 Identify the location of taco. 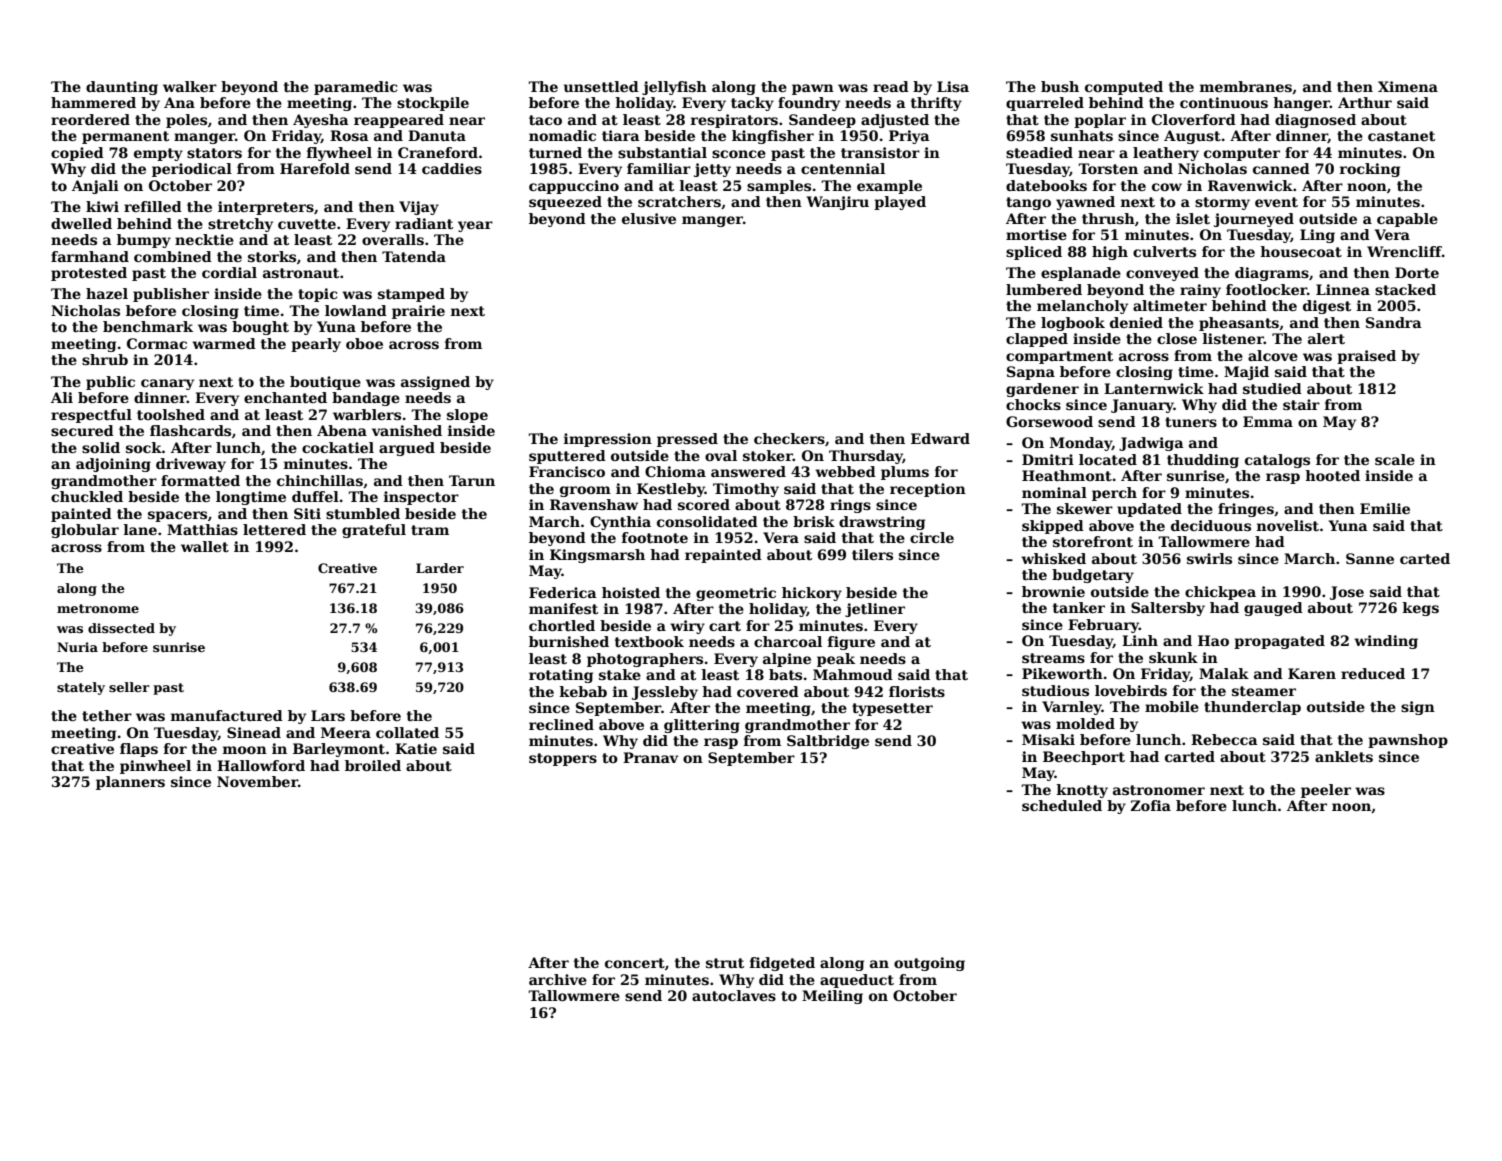
(545, 120).
